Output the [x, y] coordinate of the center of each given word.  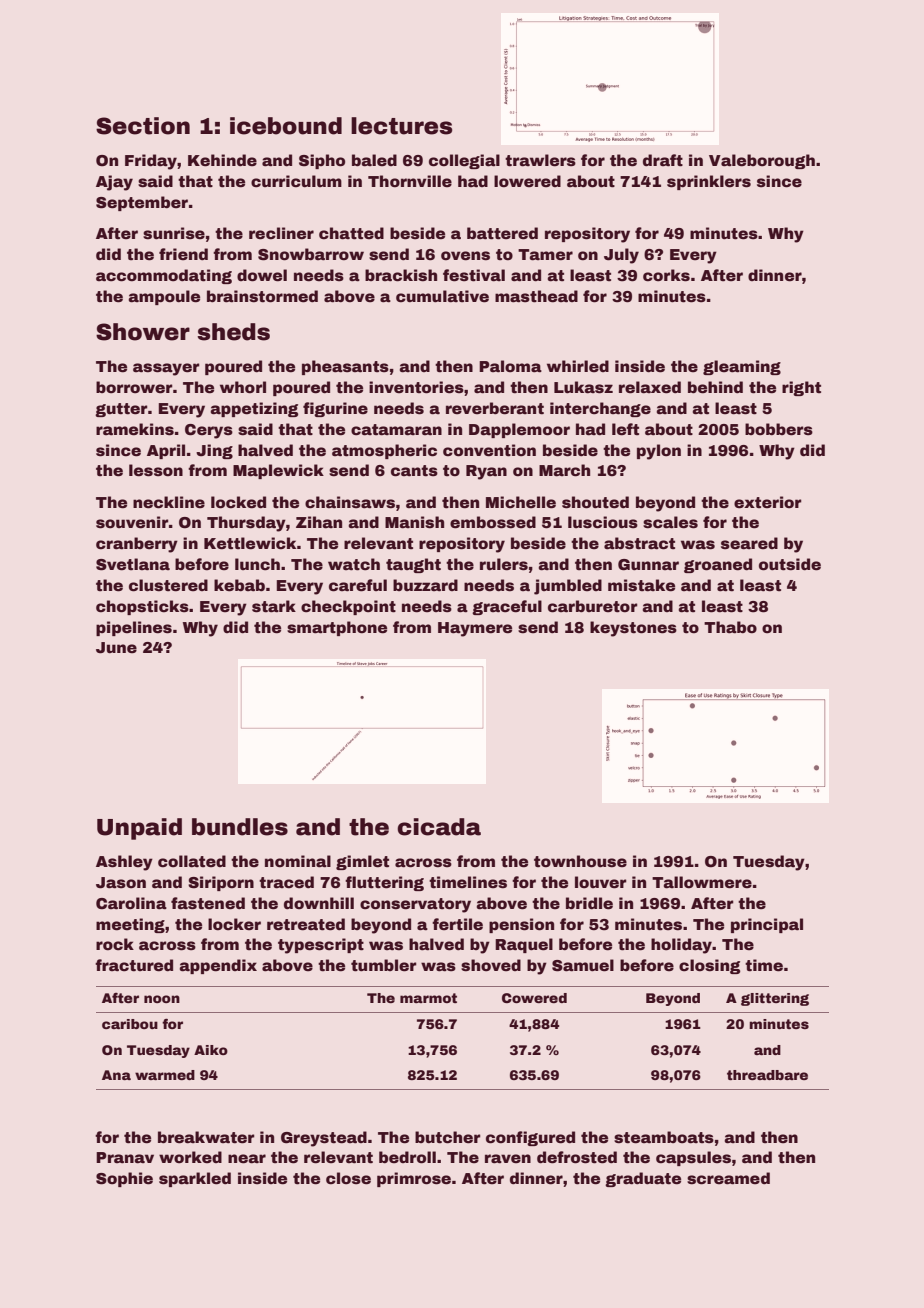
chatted [351, 233]
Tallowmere [702, 882]
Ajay [114, 183]
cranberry [137, 545]
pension [521, 925]
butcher [448, 1137]
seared [749, 543]
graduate [643, 1179]
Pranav [125, 1158]
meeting [130, 925]
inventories [416, 387]
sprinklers [709, 182]
